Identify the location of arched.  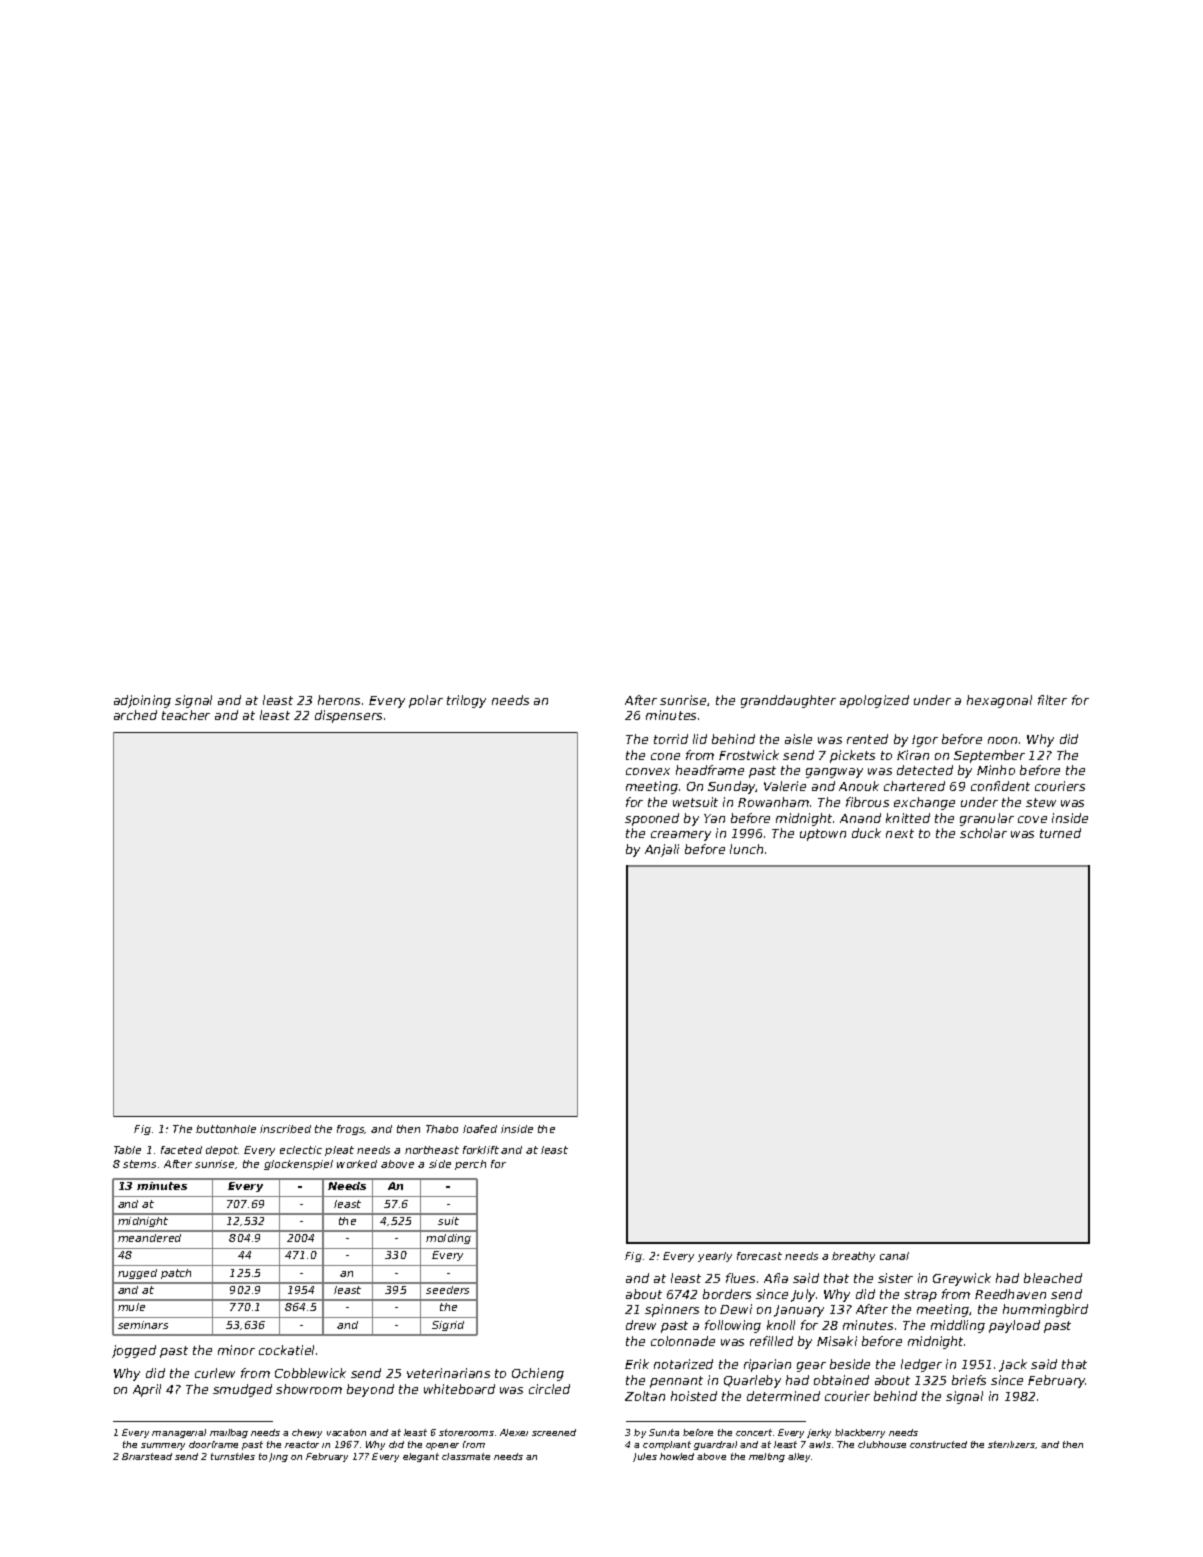
(135, 715).
